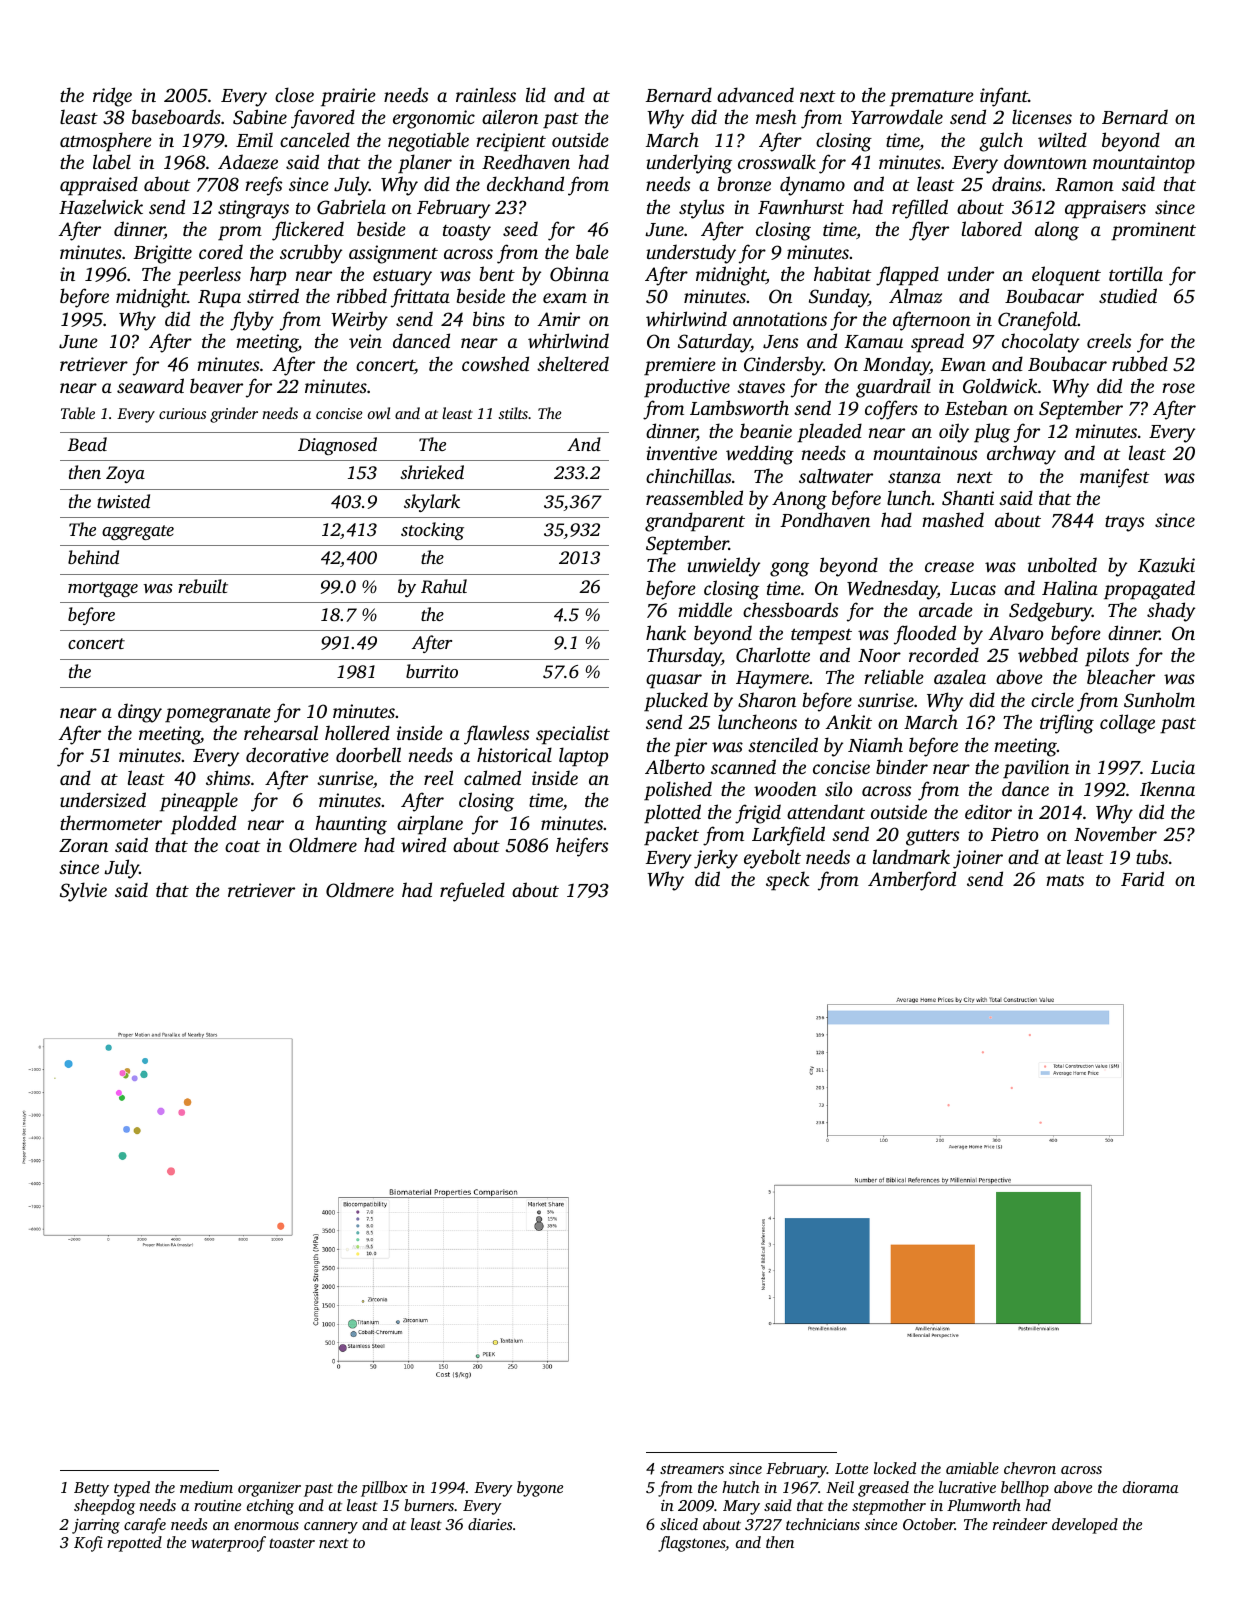 The width and height of the page is (1255, 1624). I want to click on Sylvie, so click(83, 892).
